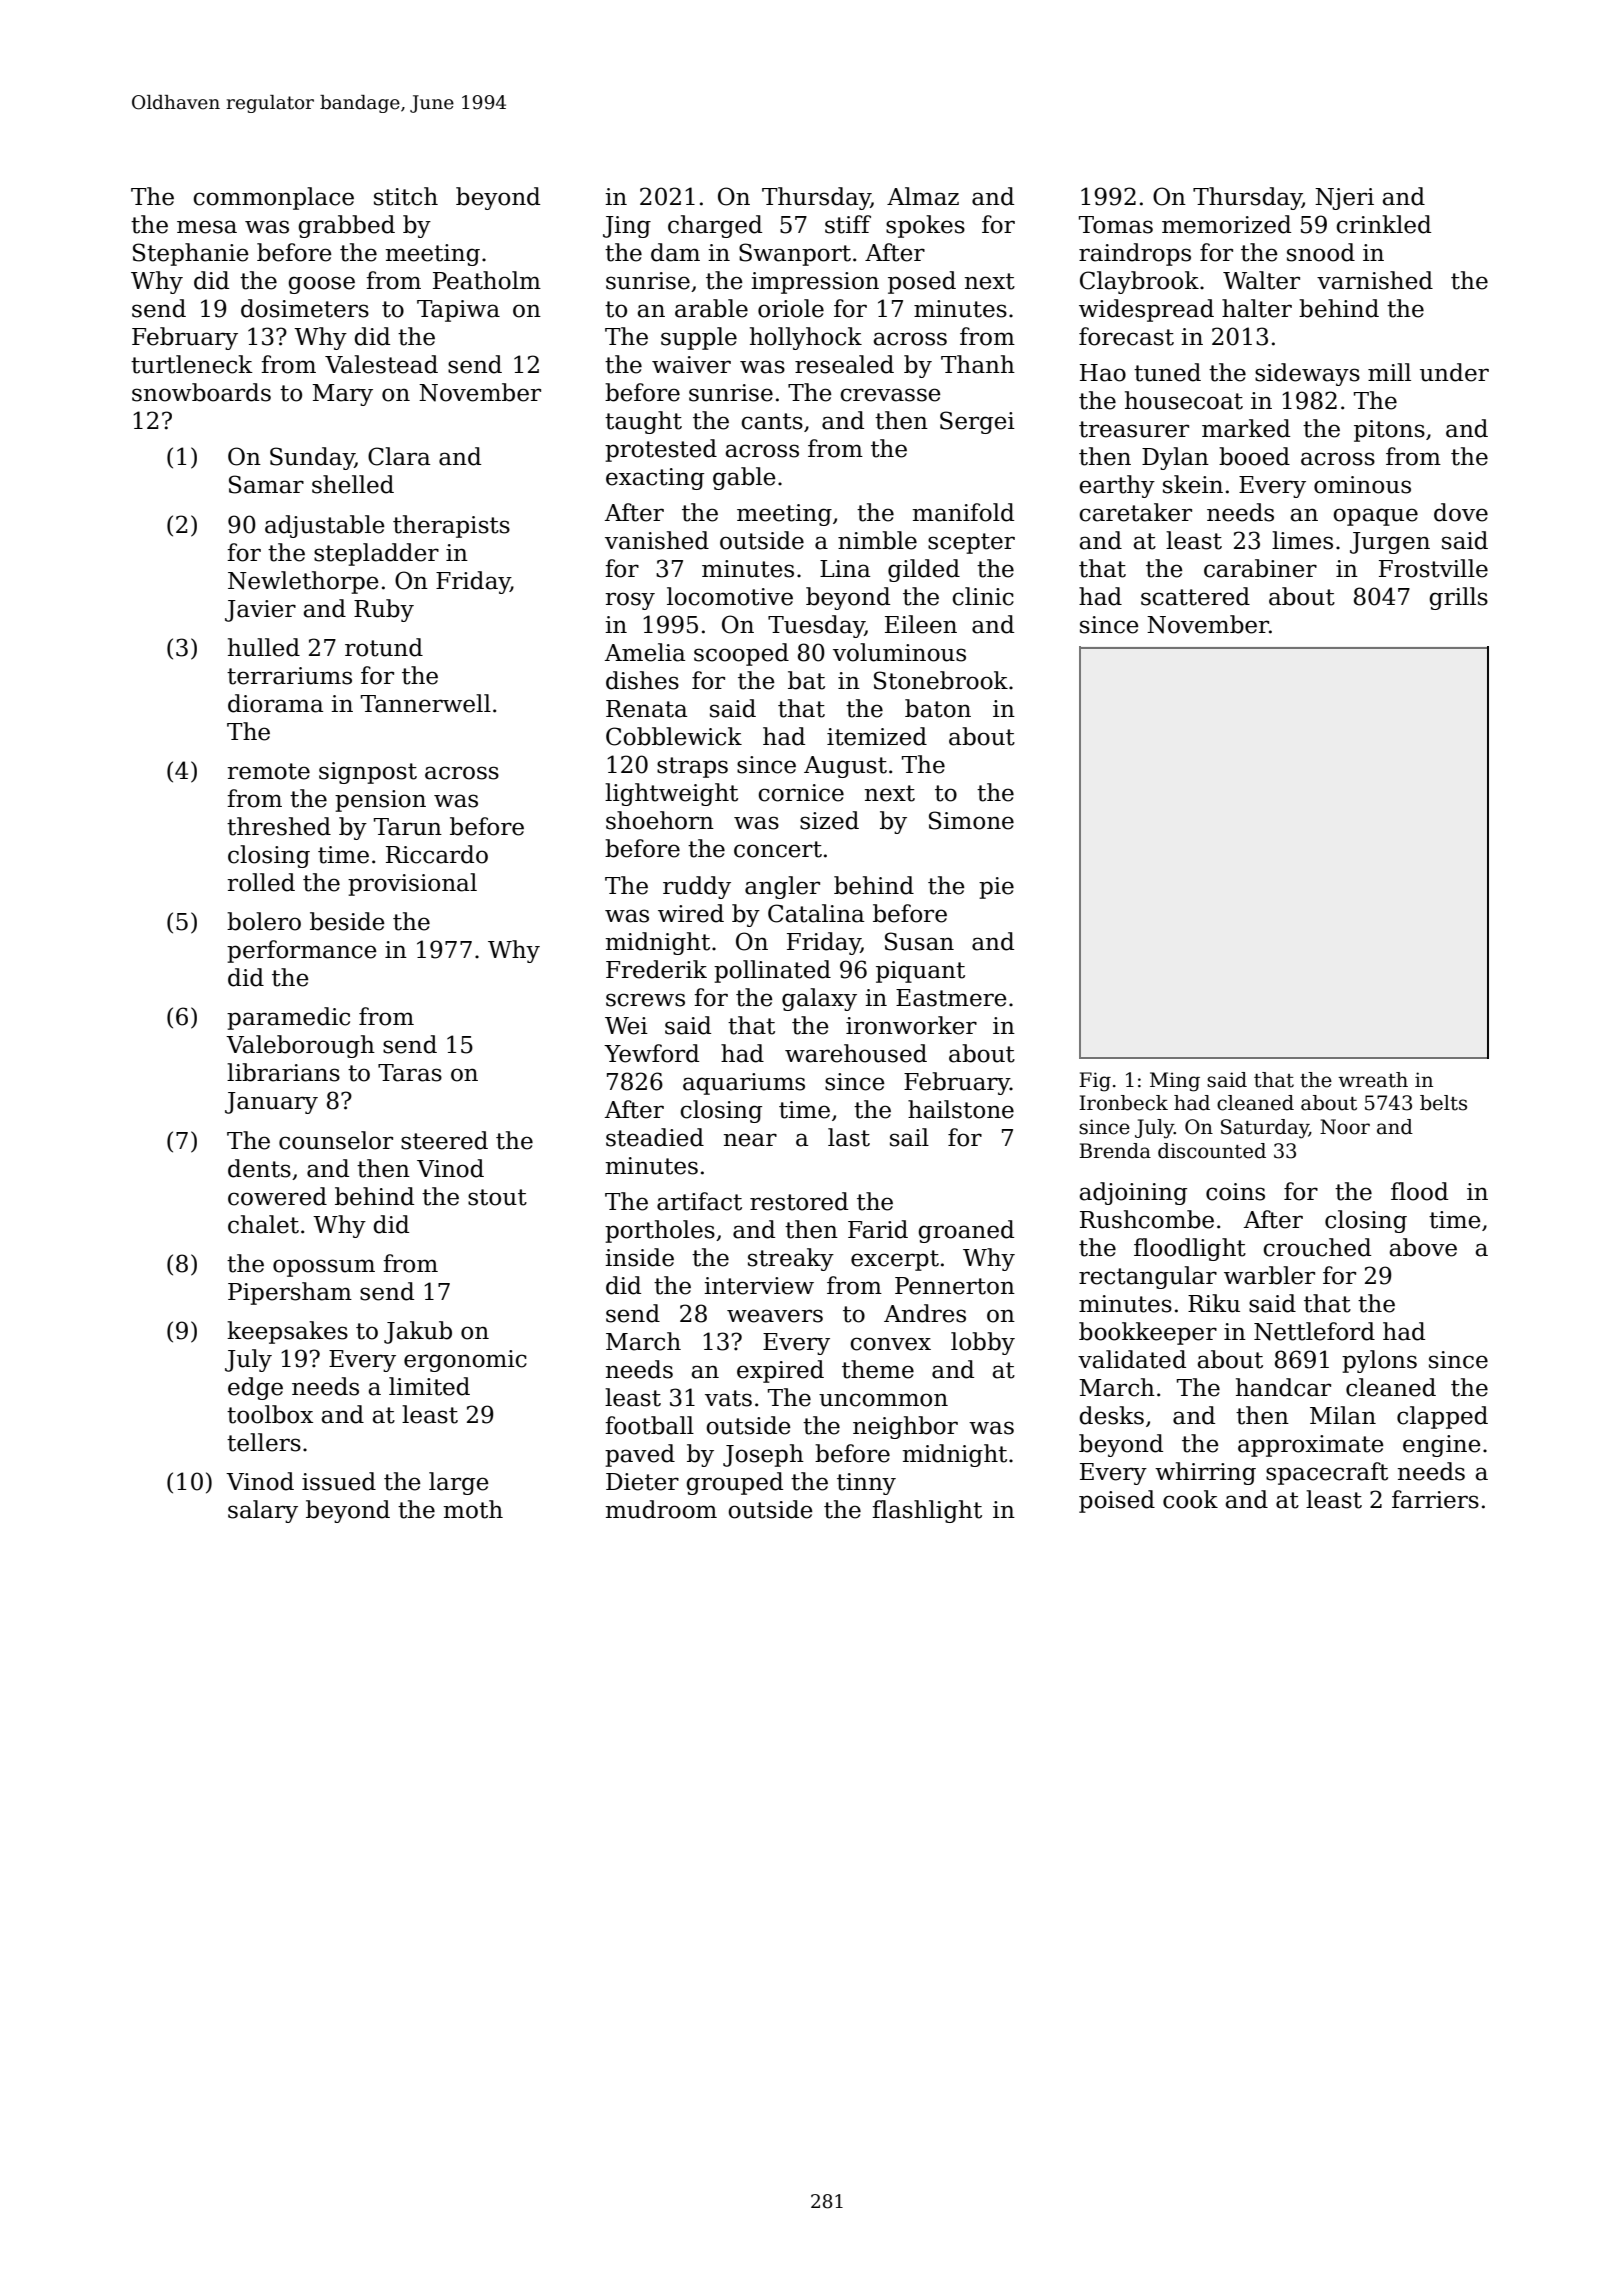 This screenshot has height=2292, width=1620. Describe the element at coordinates (1344, 199) in the screenshot. I see `Njeri` at that location.
